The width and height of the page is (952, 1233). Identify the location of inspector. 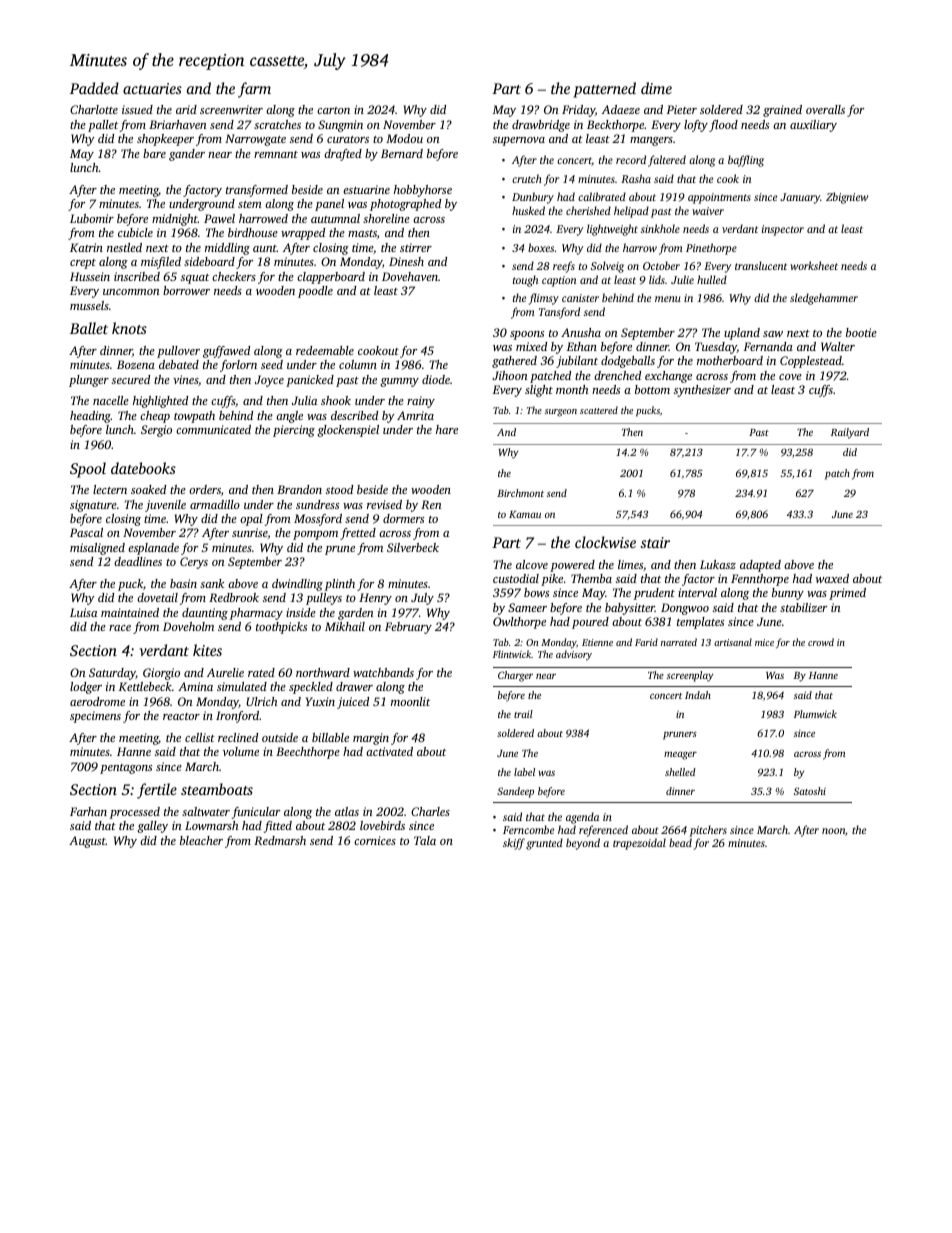
(783, 230).
